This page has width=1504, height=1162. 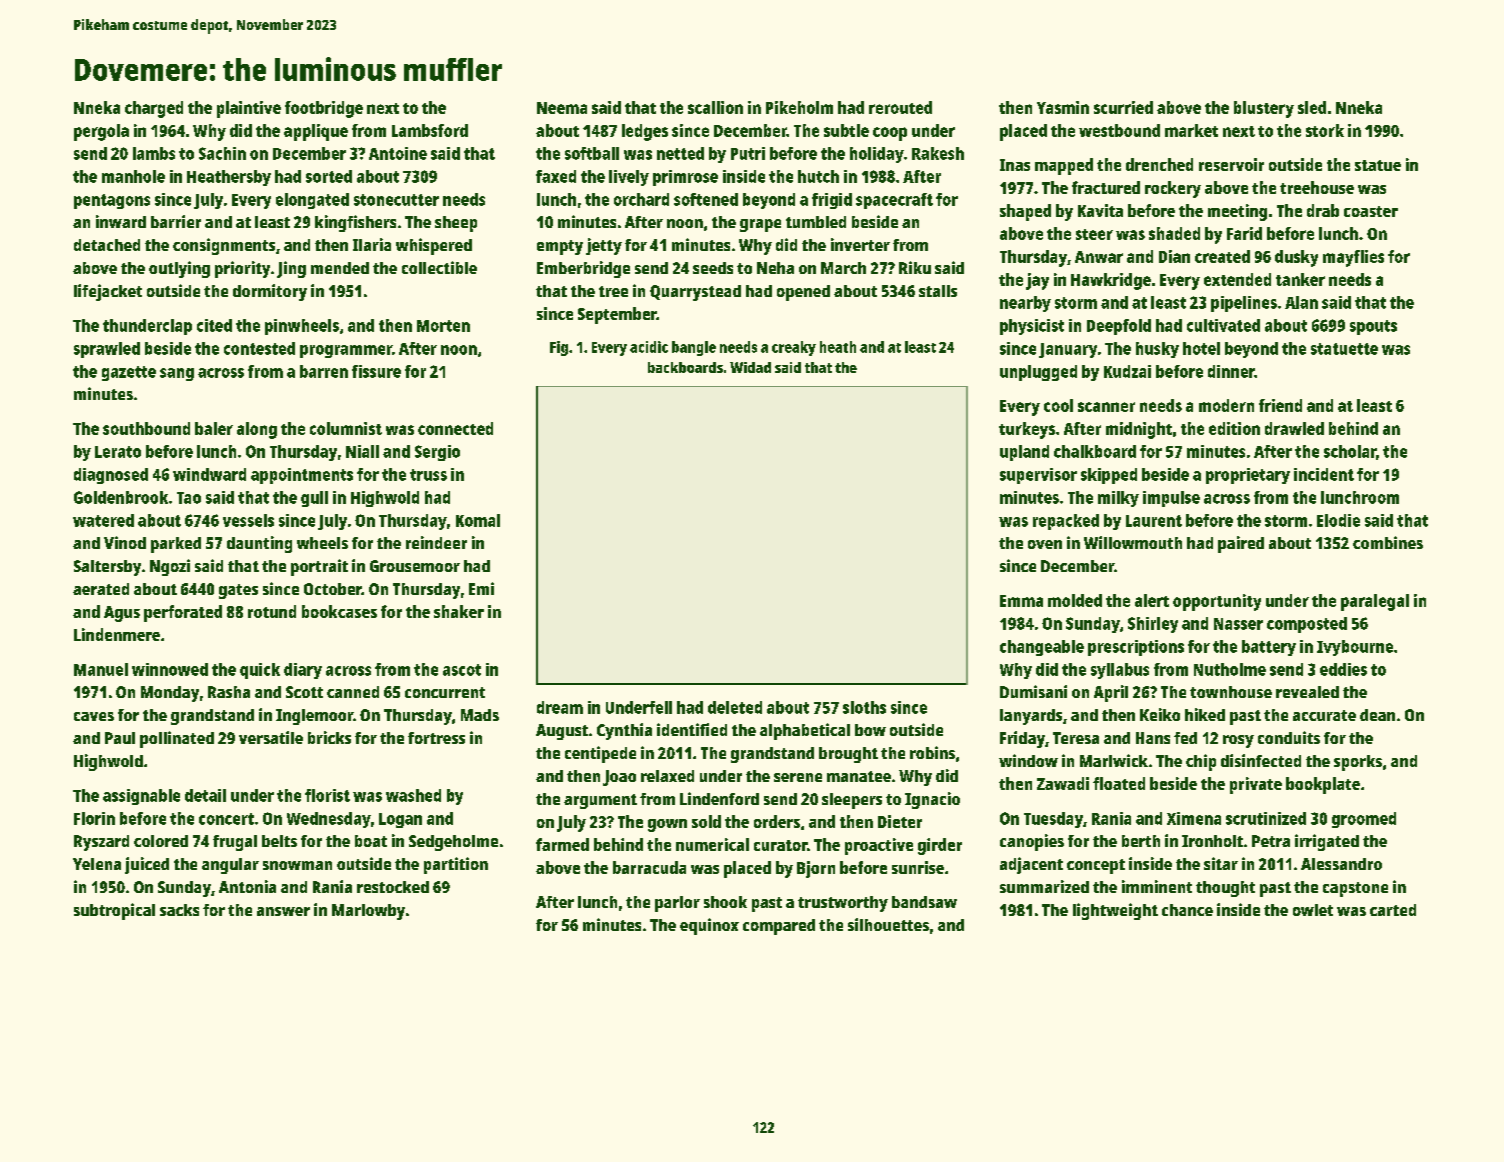 I want to click on answer, so click(x=283, y=911).
